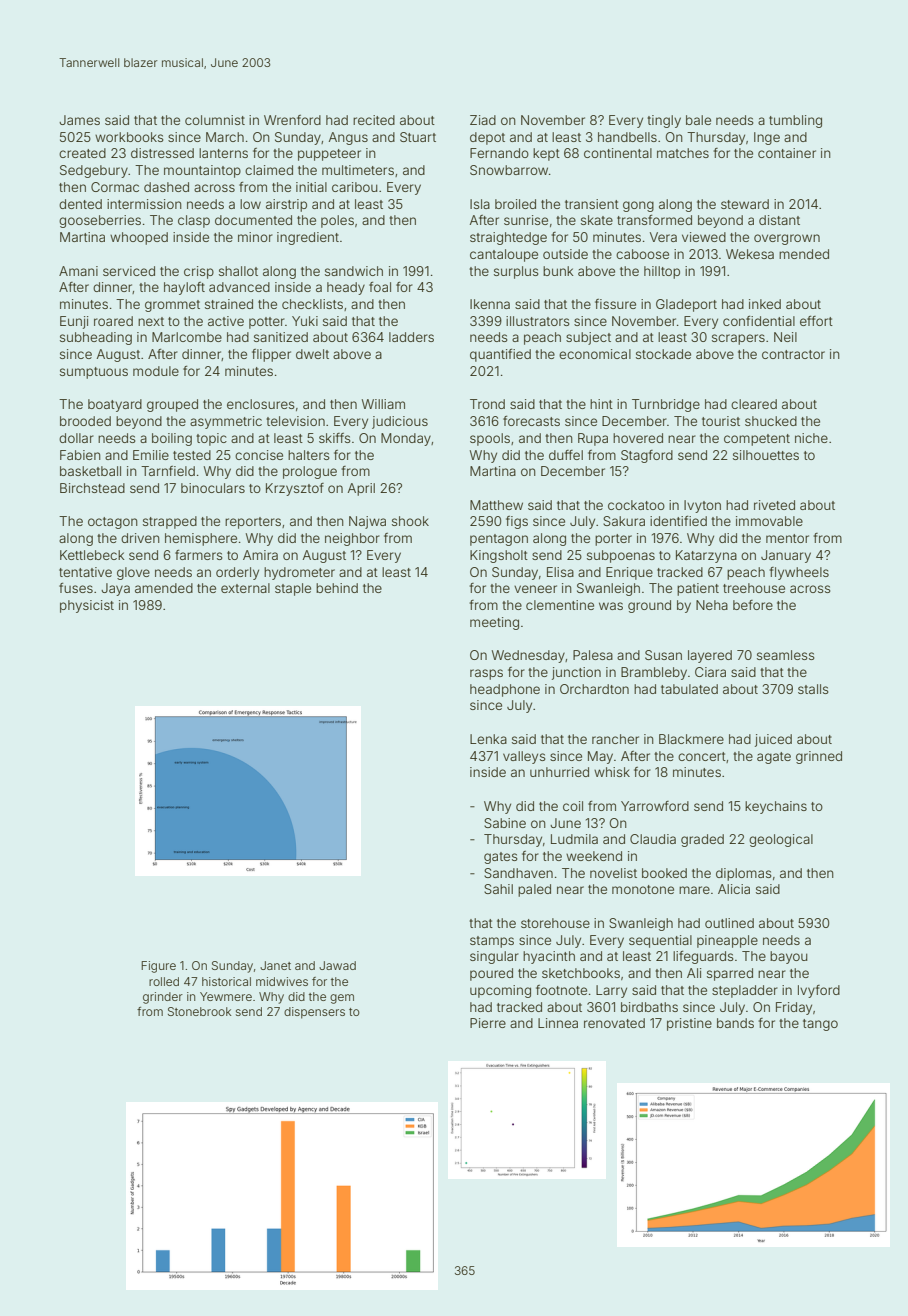 The width and height of the page is (908, 1316). What do you see at coordinates (342, 999) in the page?
I see `gem` at bounding box center [342, 999].
